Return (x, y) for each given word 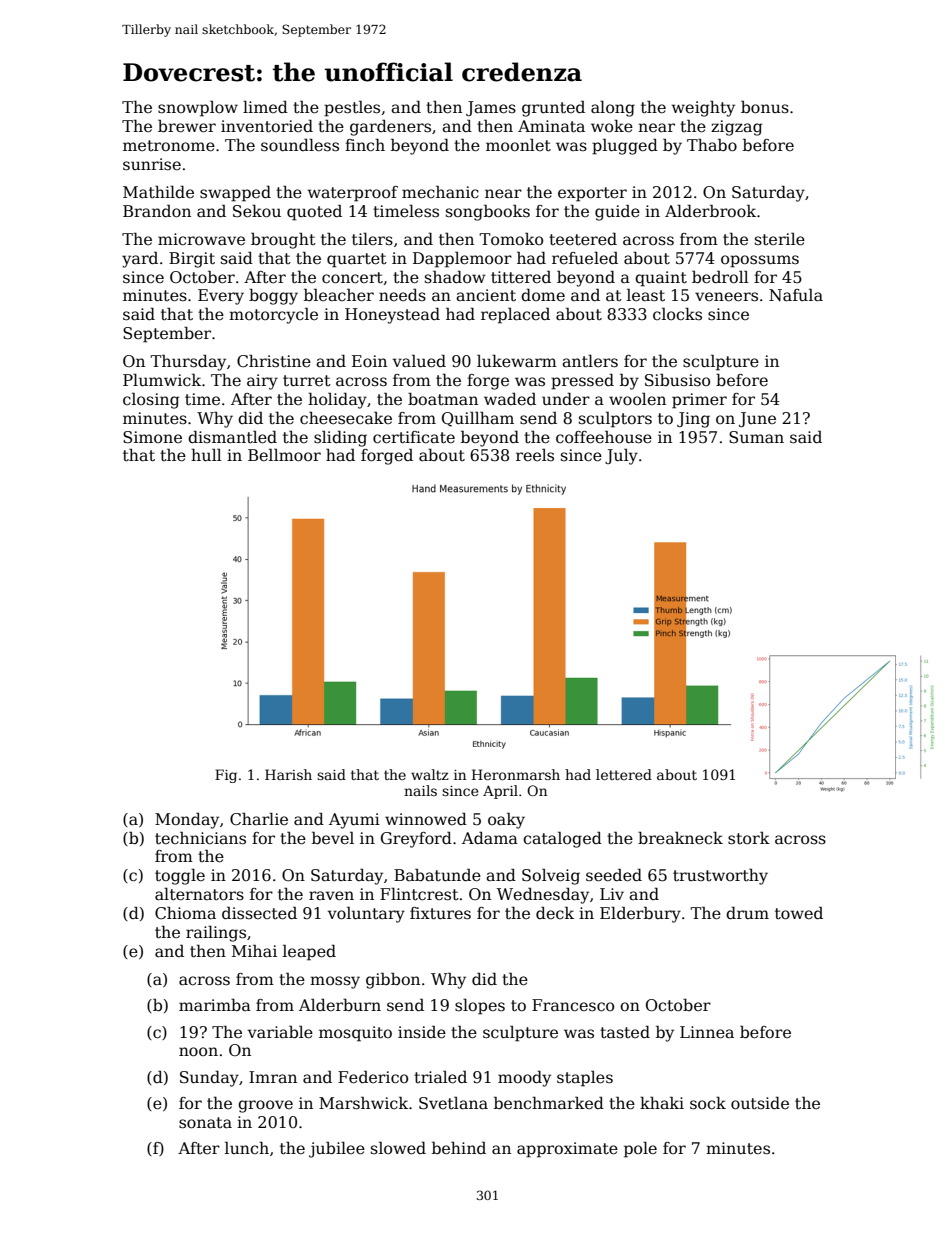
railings (216, 934)
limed (265, 106)
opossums (760, 261)
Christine (274, 361)
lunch (247, 1148)
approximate (567, 1150)
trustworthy (720, 876)
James (491, 108)
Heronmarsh (516, 774)
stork (749, 837)
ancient (486, 295)
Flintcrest (419, 894)
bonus (765, 107)
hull (206, 454)
